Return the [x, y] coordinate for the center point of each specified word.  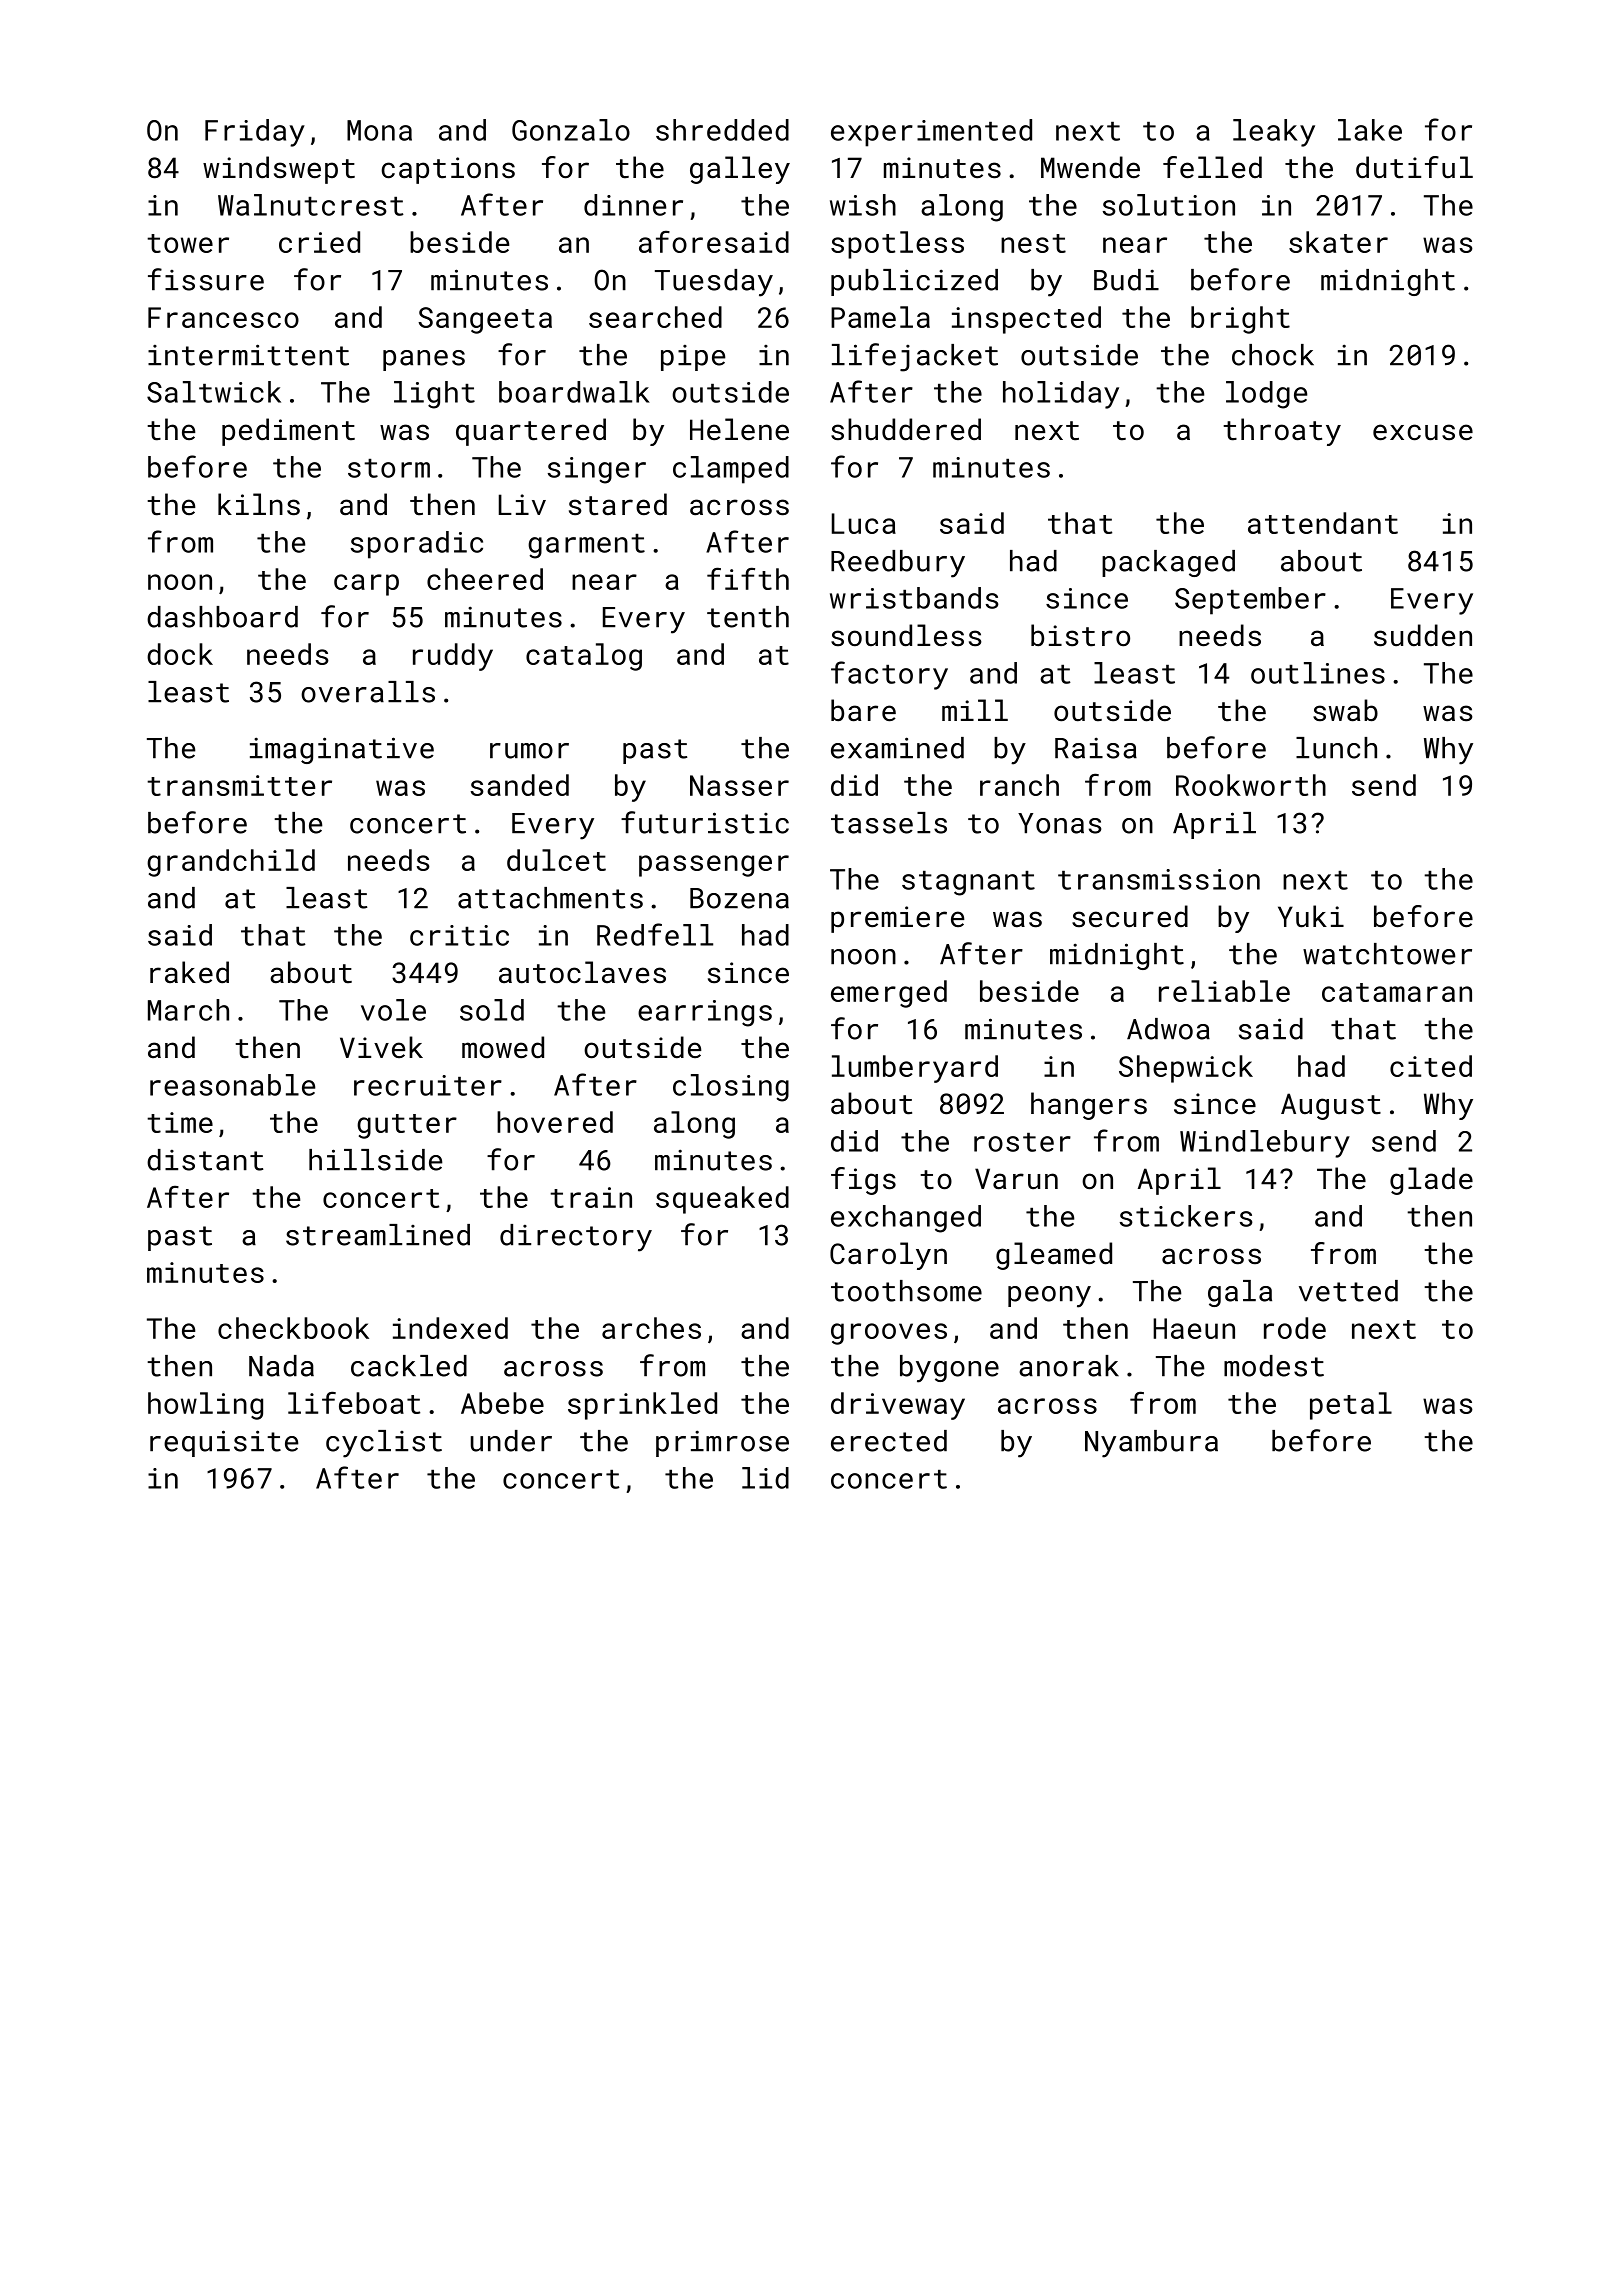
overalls [368, 692]
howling [205, 1406]
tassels [889, 823]
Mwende [1090, 167]
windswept [279, 170]
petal [1351, 1406]
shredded [722, 130]
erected [889, 1441]
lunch [1336, 748]
